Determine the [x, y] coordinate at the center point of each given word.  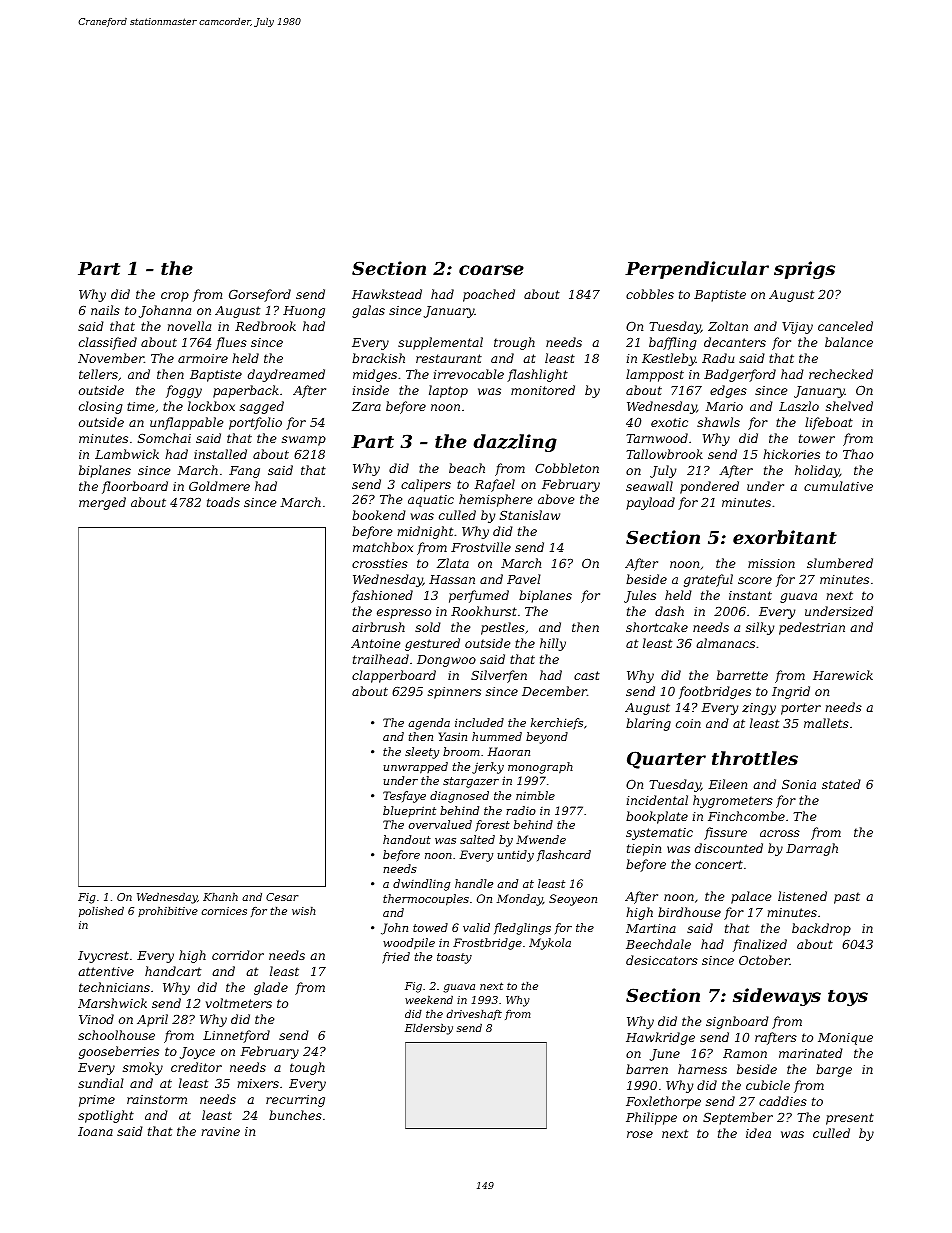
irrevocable [468, 374]
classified [108, 343]
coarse [491, 270]
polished [101, 912]
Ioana [95, 1131]
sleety [422, 753]
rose [640, 1134]
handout [407, 839]
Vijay [797, 328]
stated [841, 784]
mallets [826, 723]
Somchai [164, 438]
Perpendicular [697, 270]
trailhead [381, 659]
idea [758, 1133]
